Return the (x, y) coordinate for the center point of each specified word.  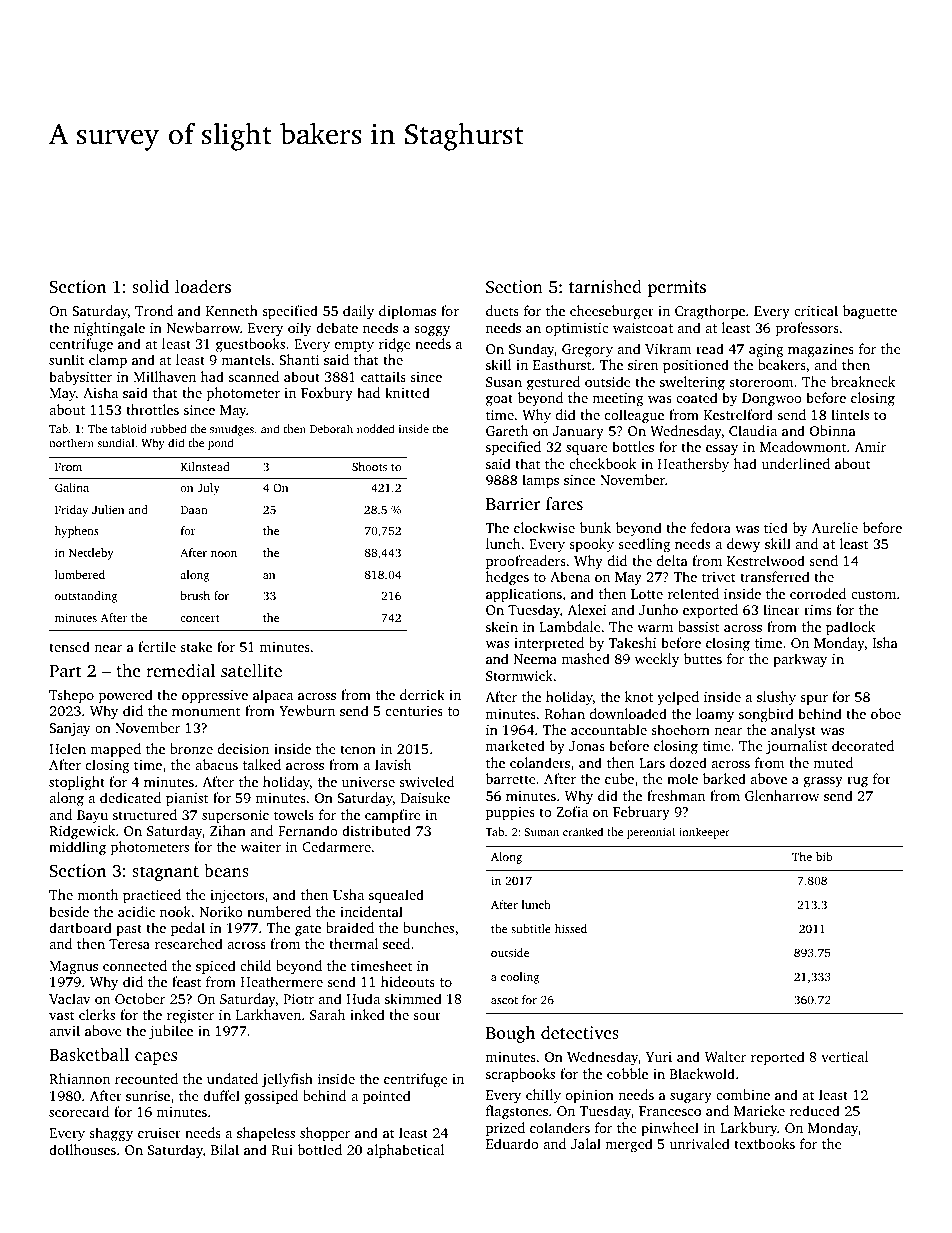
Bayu (92, 816)
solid (150, 286)
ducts (502, 310)
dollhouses (82, 1149)
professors (807, 329)
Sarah (327, 1014)
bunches (428, 927)
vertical (844, 1056)
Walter (725, 1056)
